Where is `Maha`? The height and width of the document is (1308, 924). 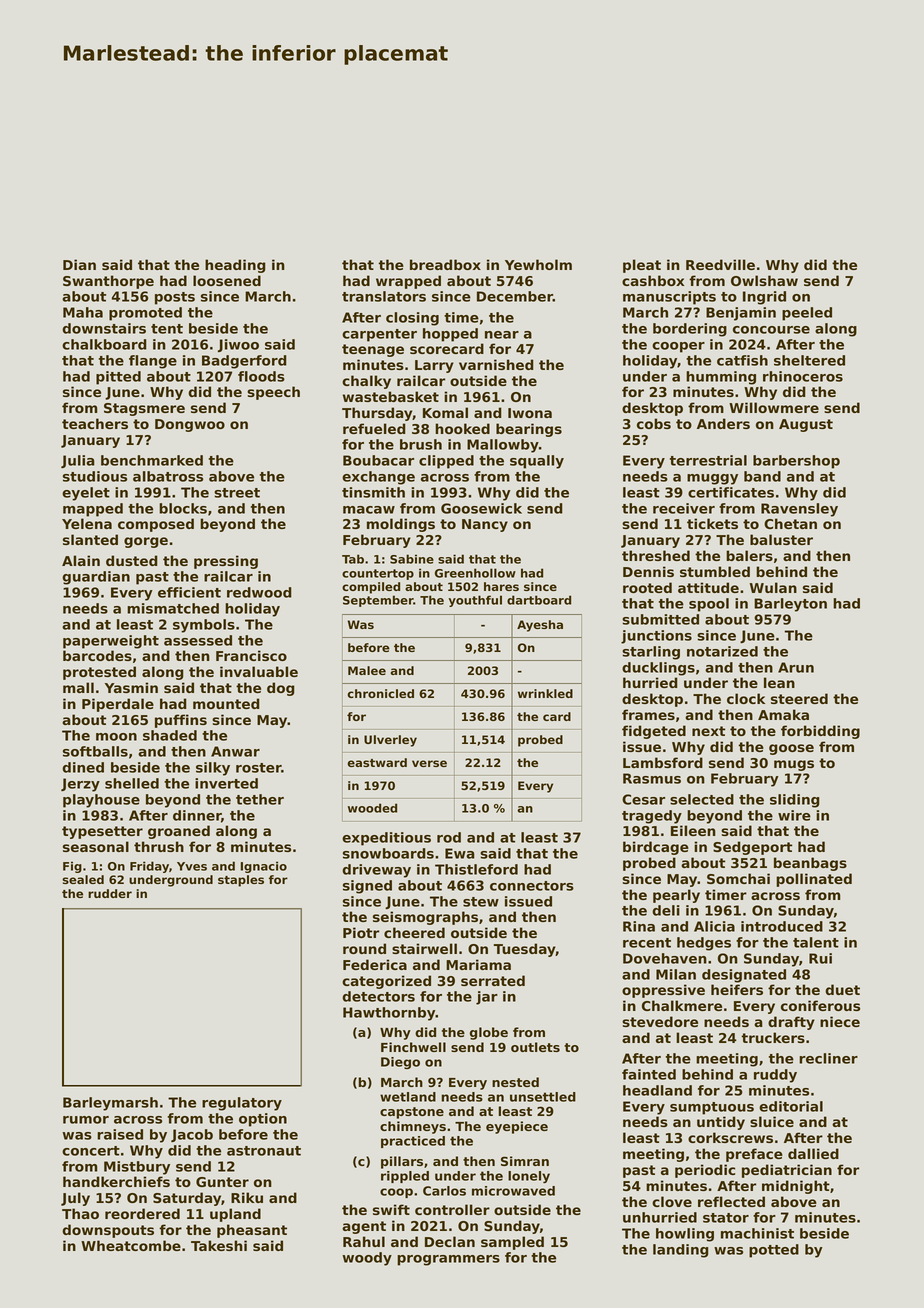
Maha is located at coordinates (83, 312).
